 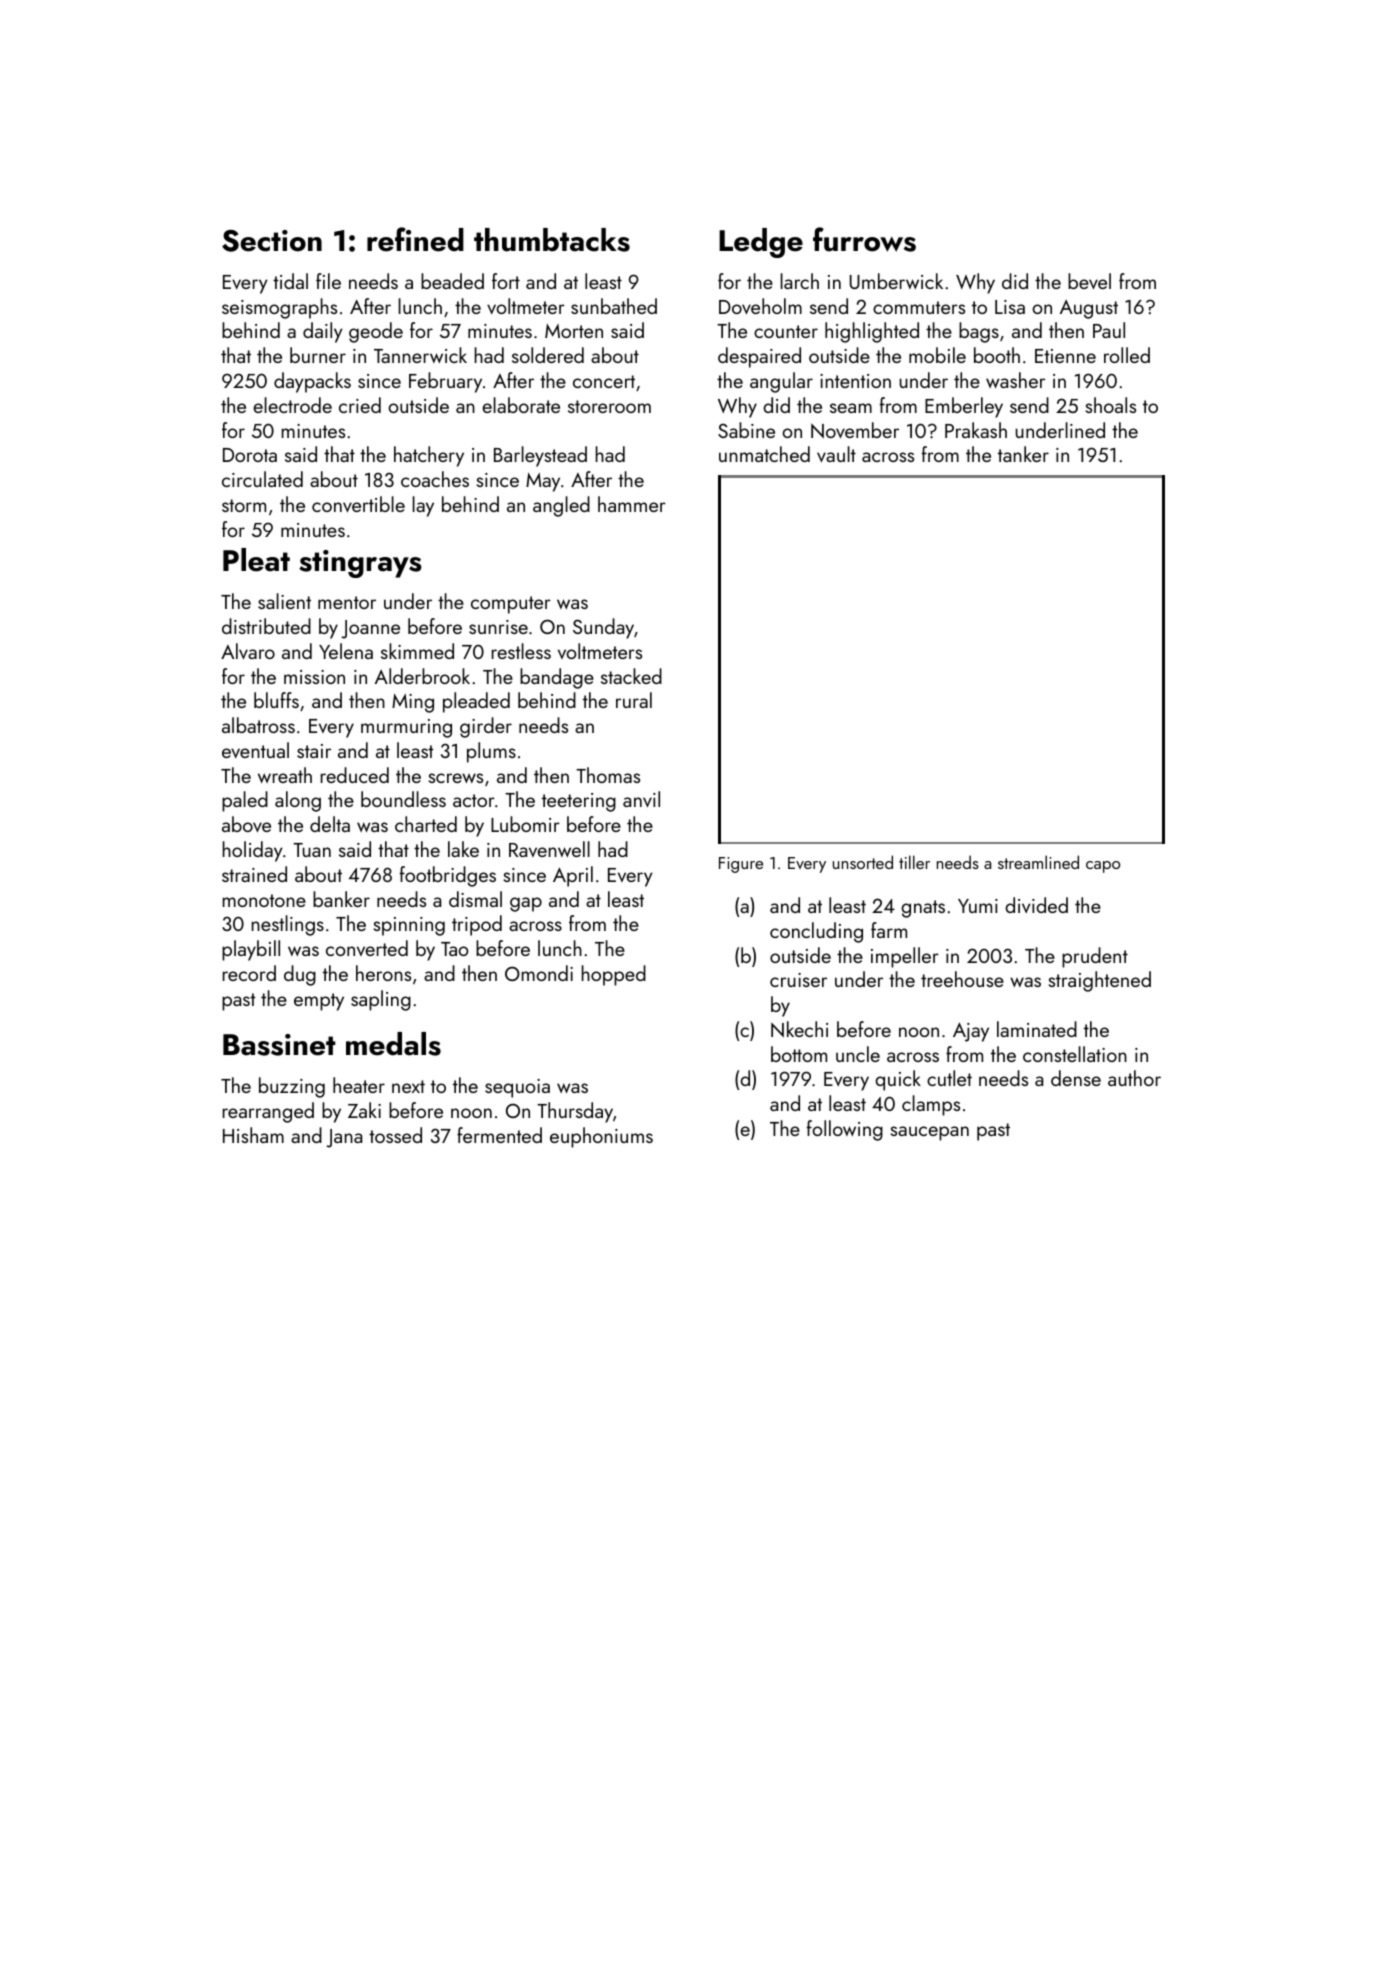 I want to click on hopped, so click(x=614, y=975).
